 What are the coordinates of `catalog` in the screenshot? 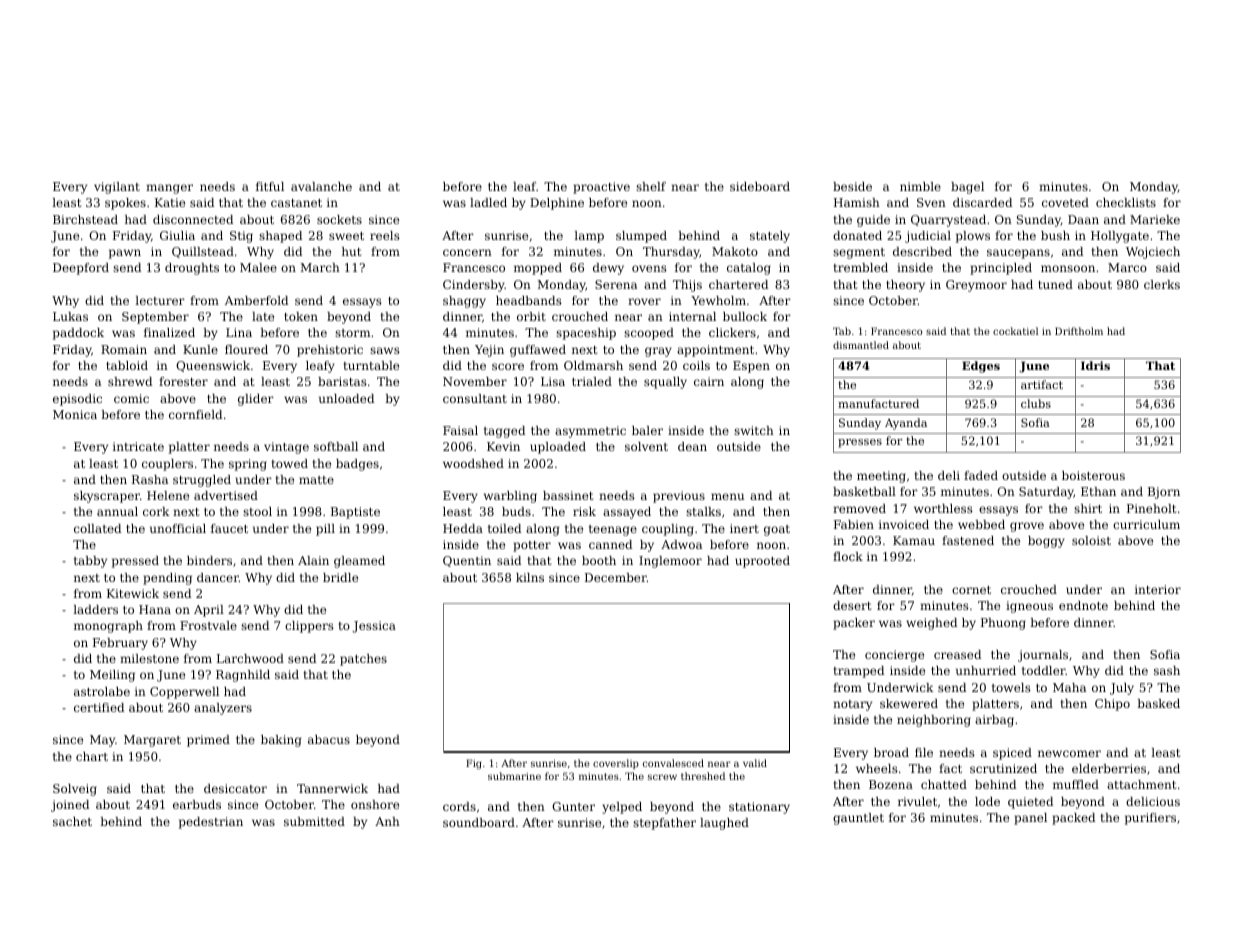 It's located at (749, 269).
